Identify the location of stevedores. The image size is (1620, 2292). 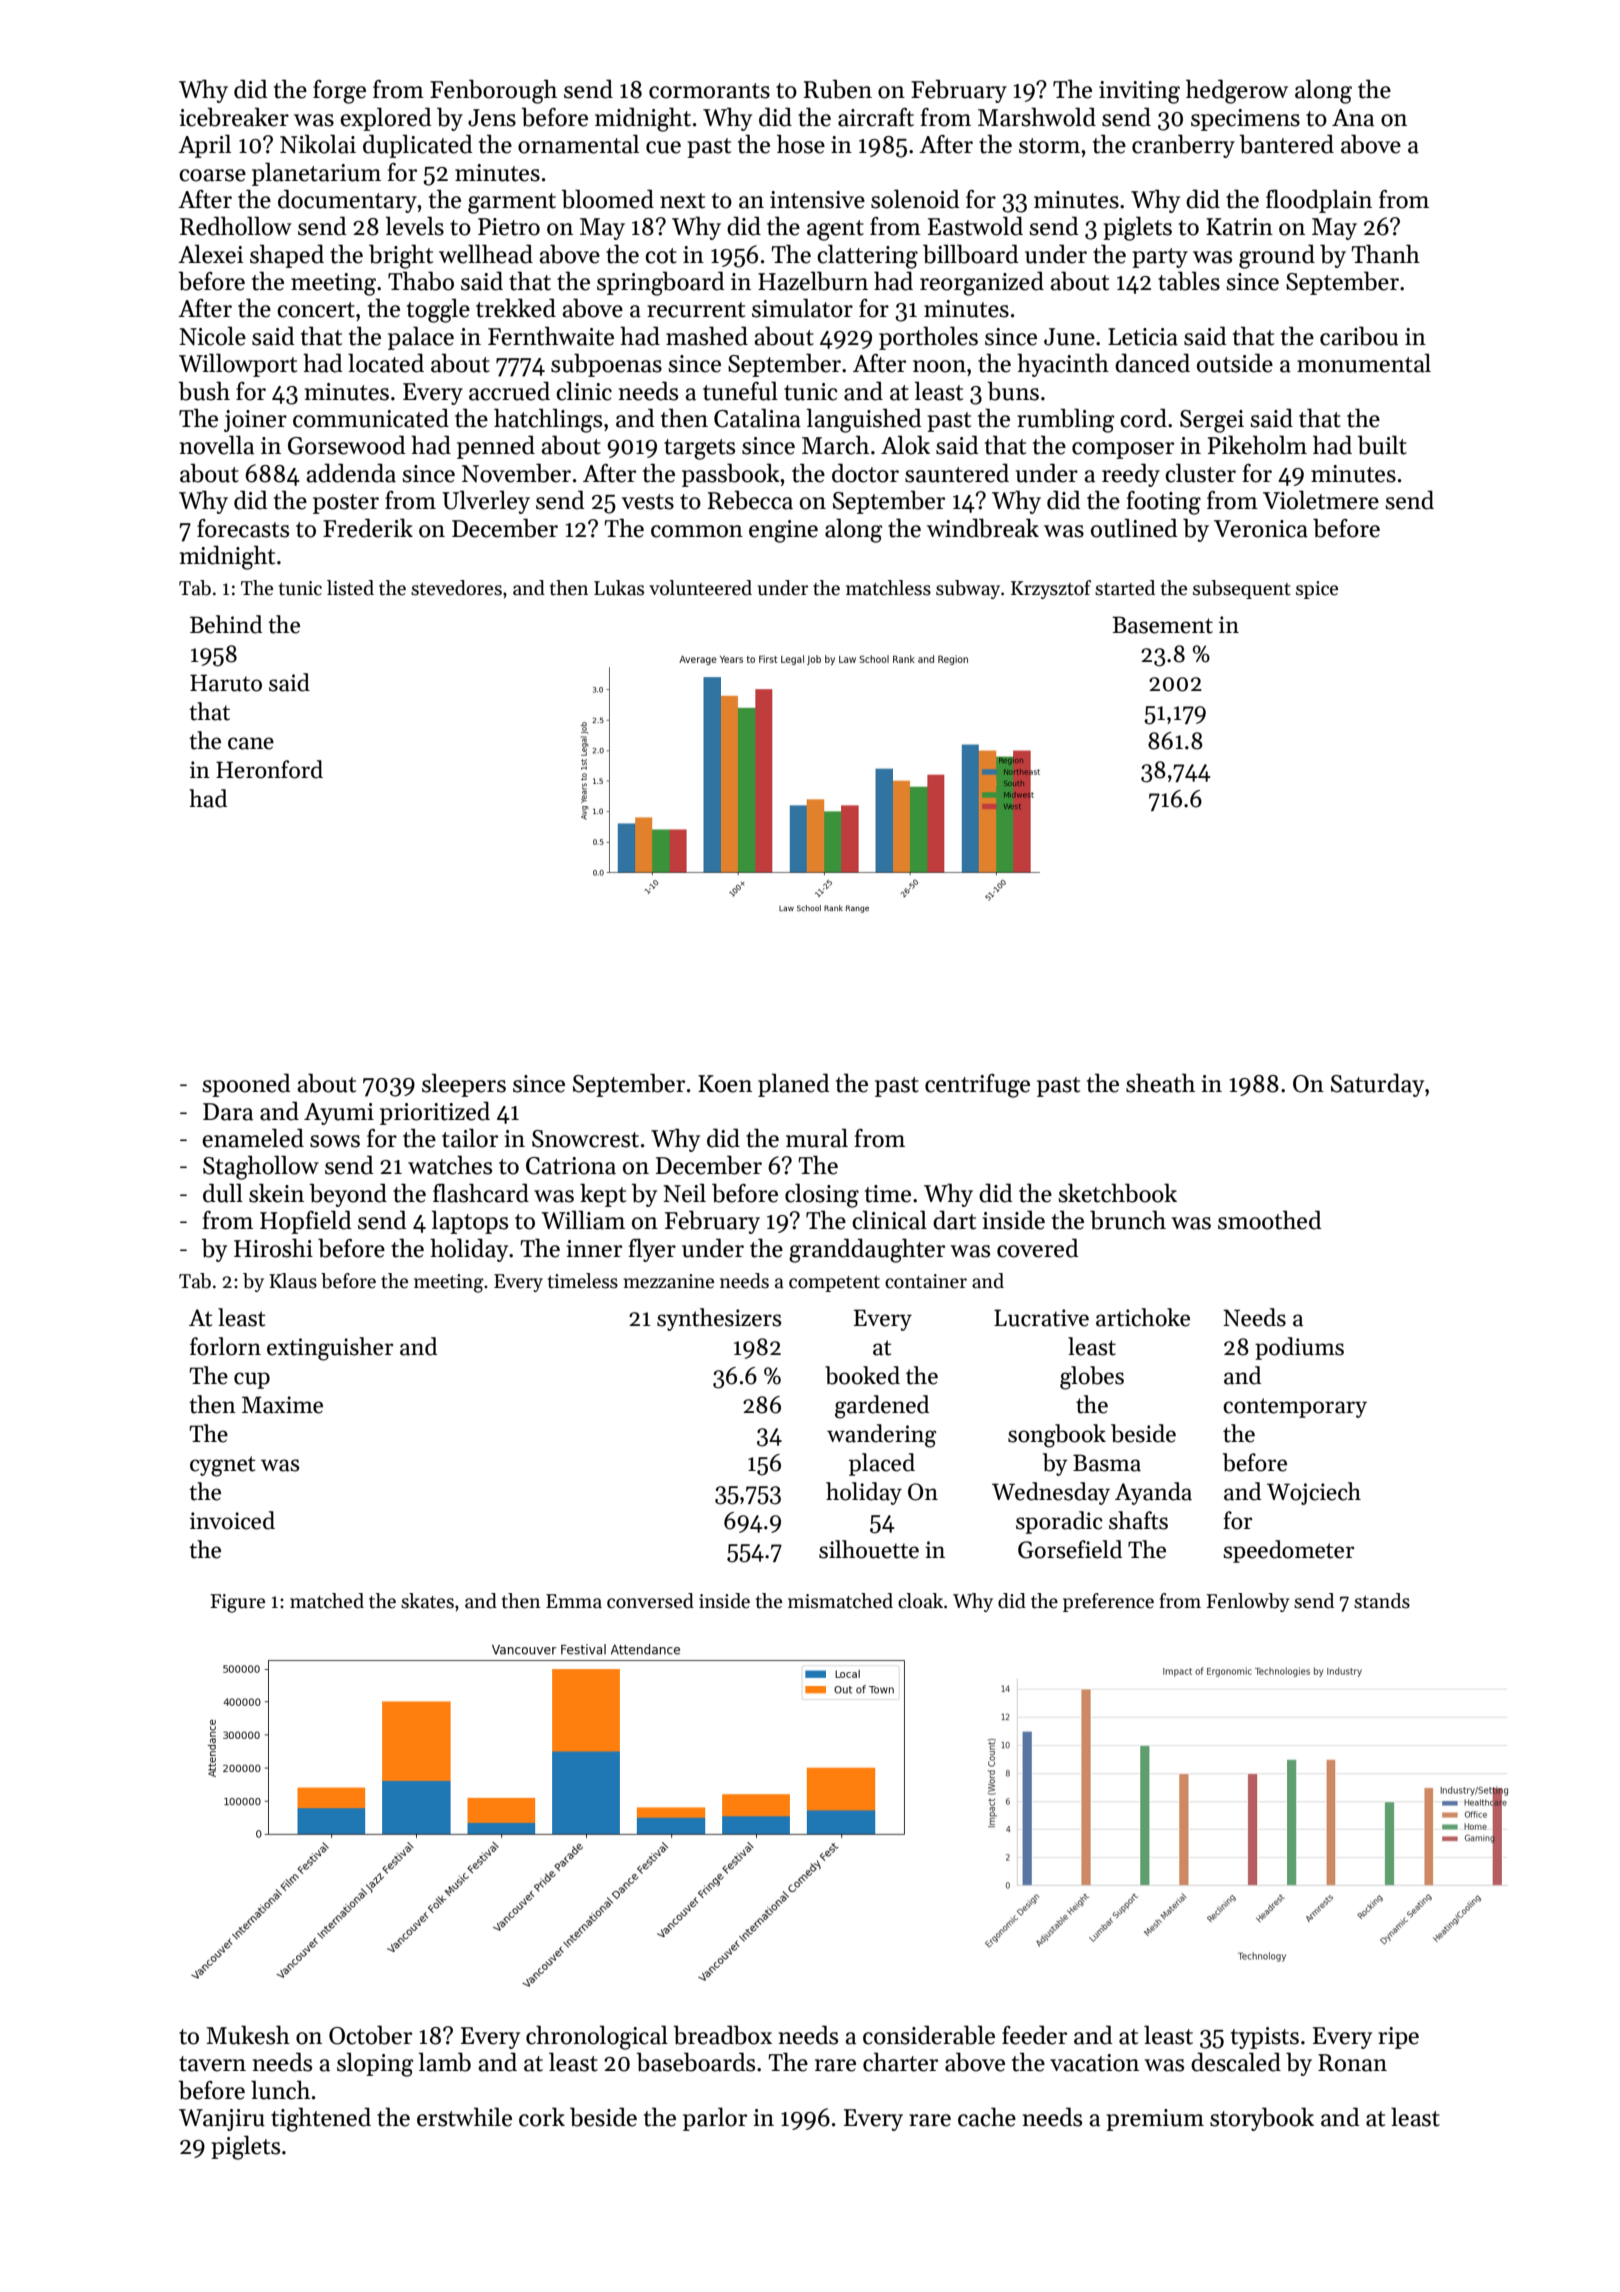
(456, 588).
